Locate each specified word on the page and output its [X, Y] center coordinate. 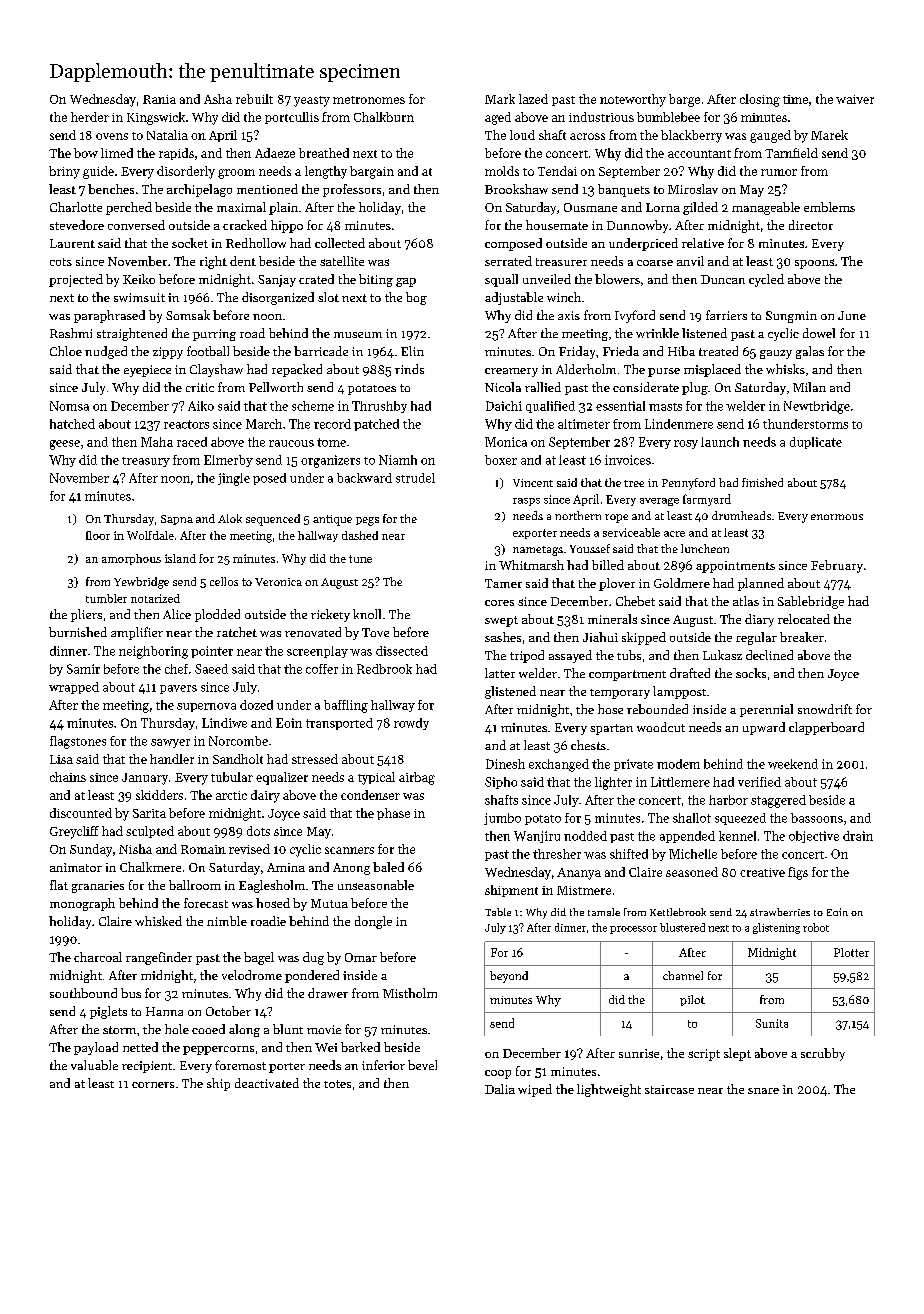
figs [798, 873]
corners [153, 1085]
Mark [500, 99]
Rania [159, 99]
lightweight [609, 1090]
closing [760, 100]
